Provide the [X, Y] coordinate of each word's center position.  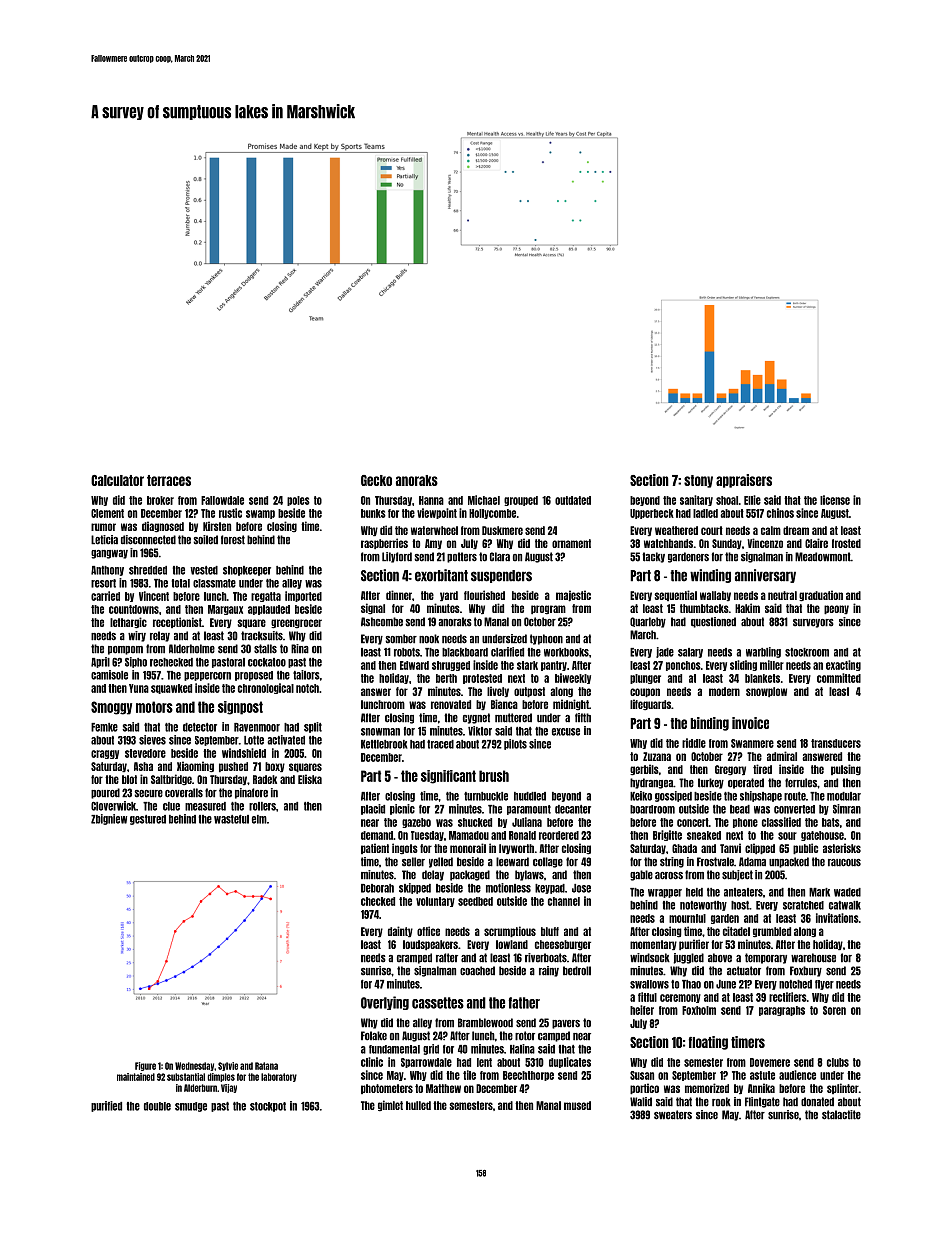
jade [665, 652]
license [835, 500]
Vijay [229, 1088]
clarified [507, 652]
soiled [205, 540]
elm [259, 819]
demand [377, 835]
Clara [500, 557]
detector [200, 727]
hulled [418, 1105]
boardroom [652, 809]
